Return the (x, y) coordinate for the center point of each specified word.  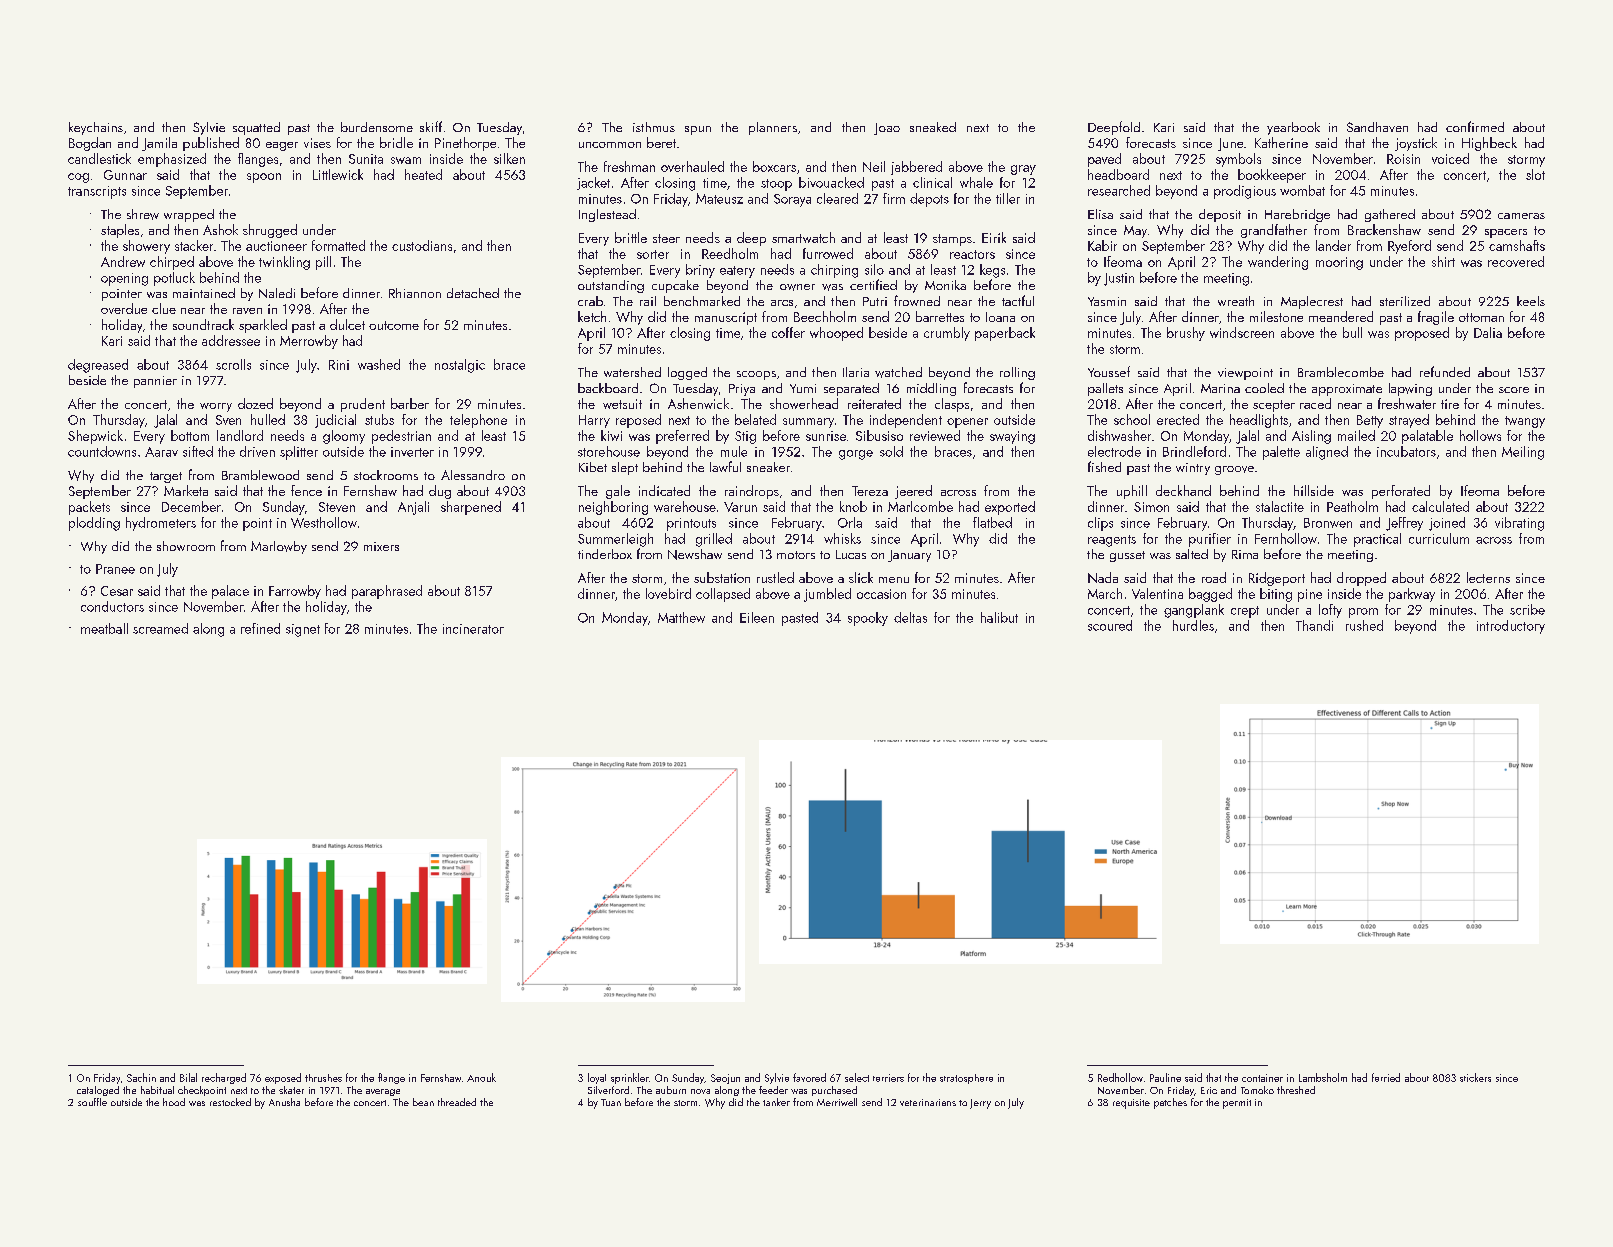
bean (423, 1102)
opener (967, 423)
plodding (94, 524)
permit (1237, 1104)
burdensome (377, 127)
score (1514, 390)
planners (773, 128)
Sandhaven (1377, 127)
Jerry (980, 1104)
